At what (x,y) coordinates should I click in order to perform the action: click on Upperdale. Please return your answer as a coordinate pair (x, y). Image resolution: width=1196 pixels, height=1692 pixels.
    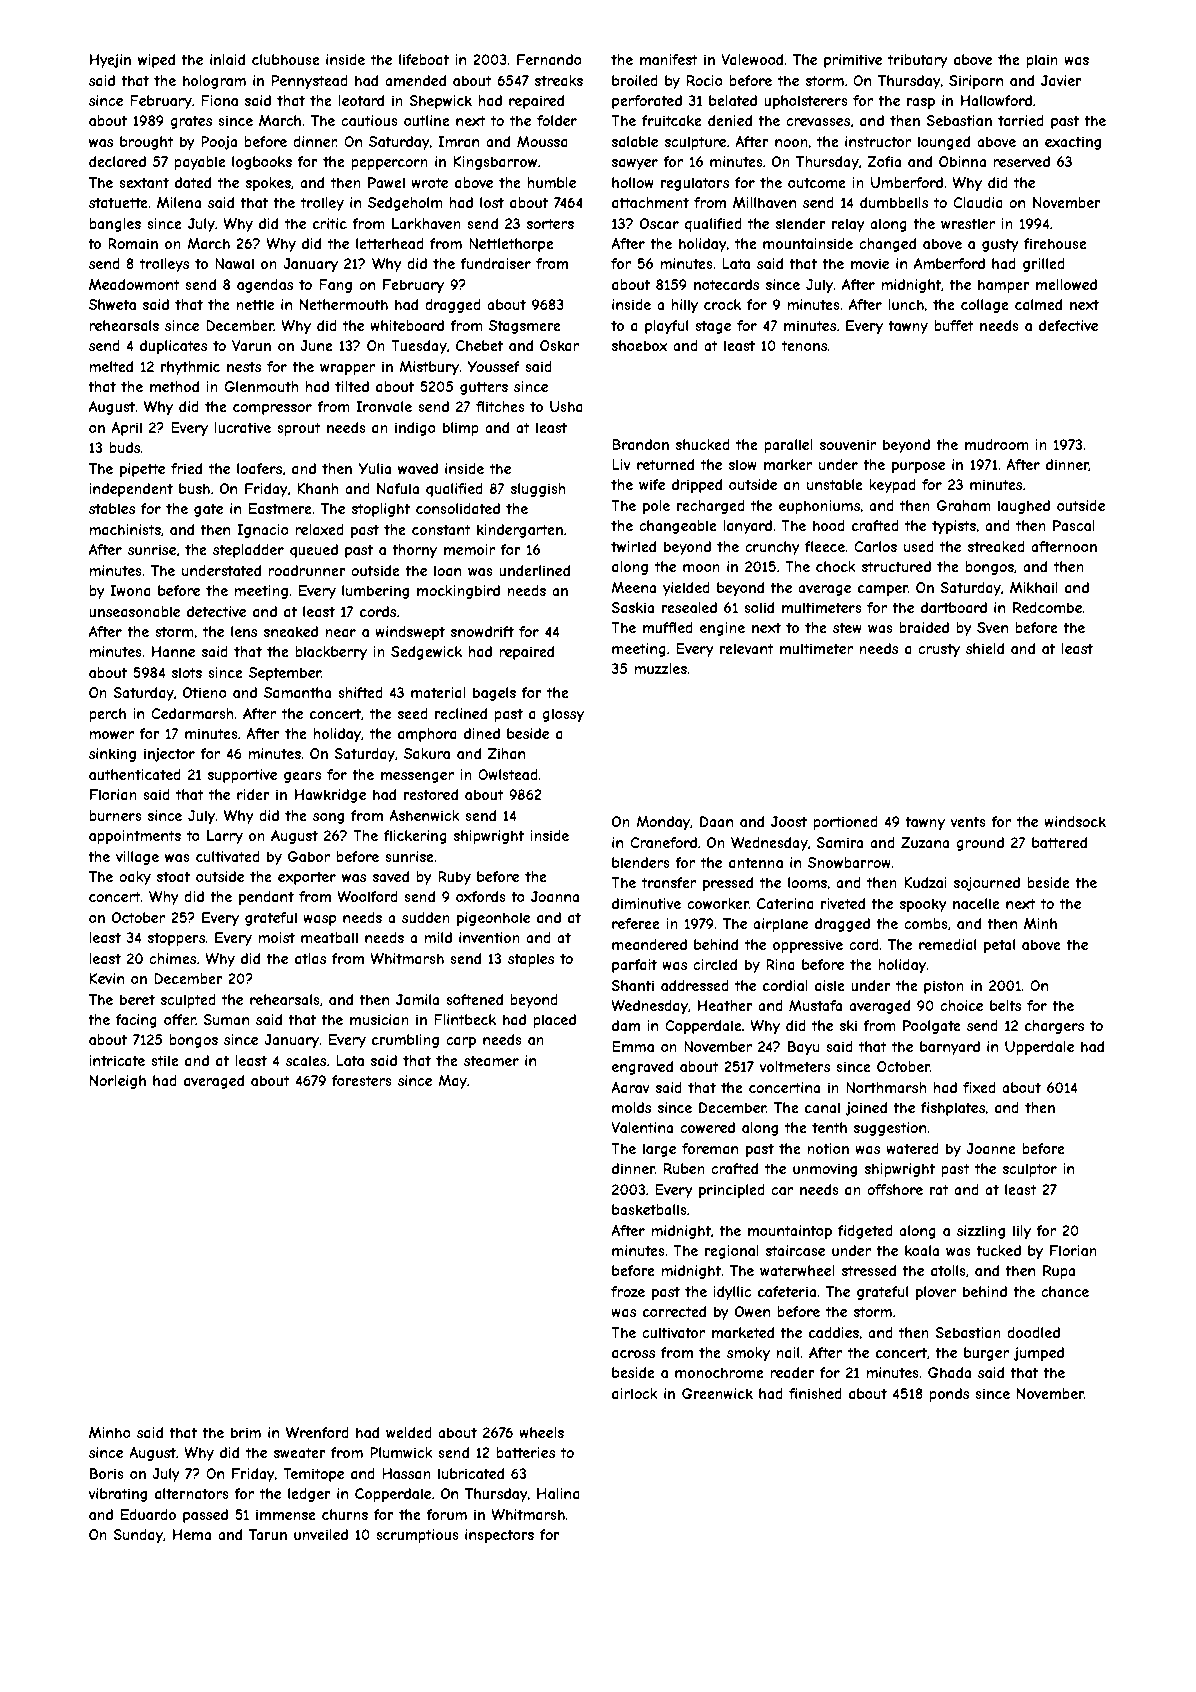
    Looking at the image, I should click on (1039, 1048).
